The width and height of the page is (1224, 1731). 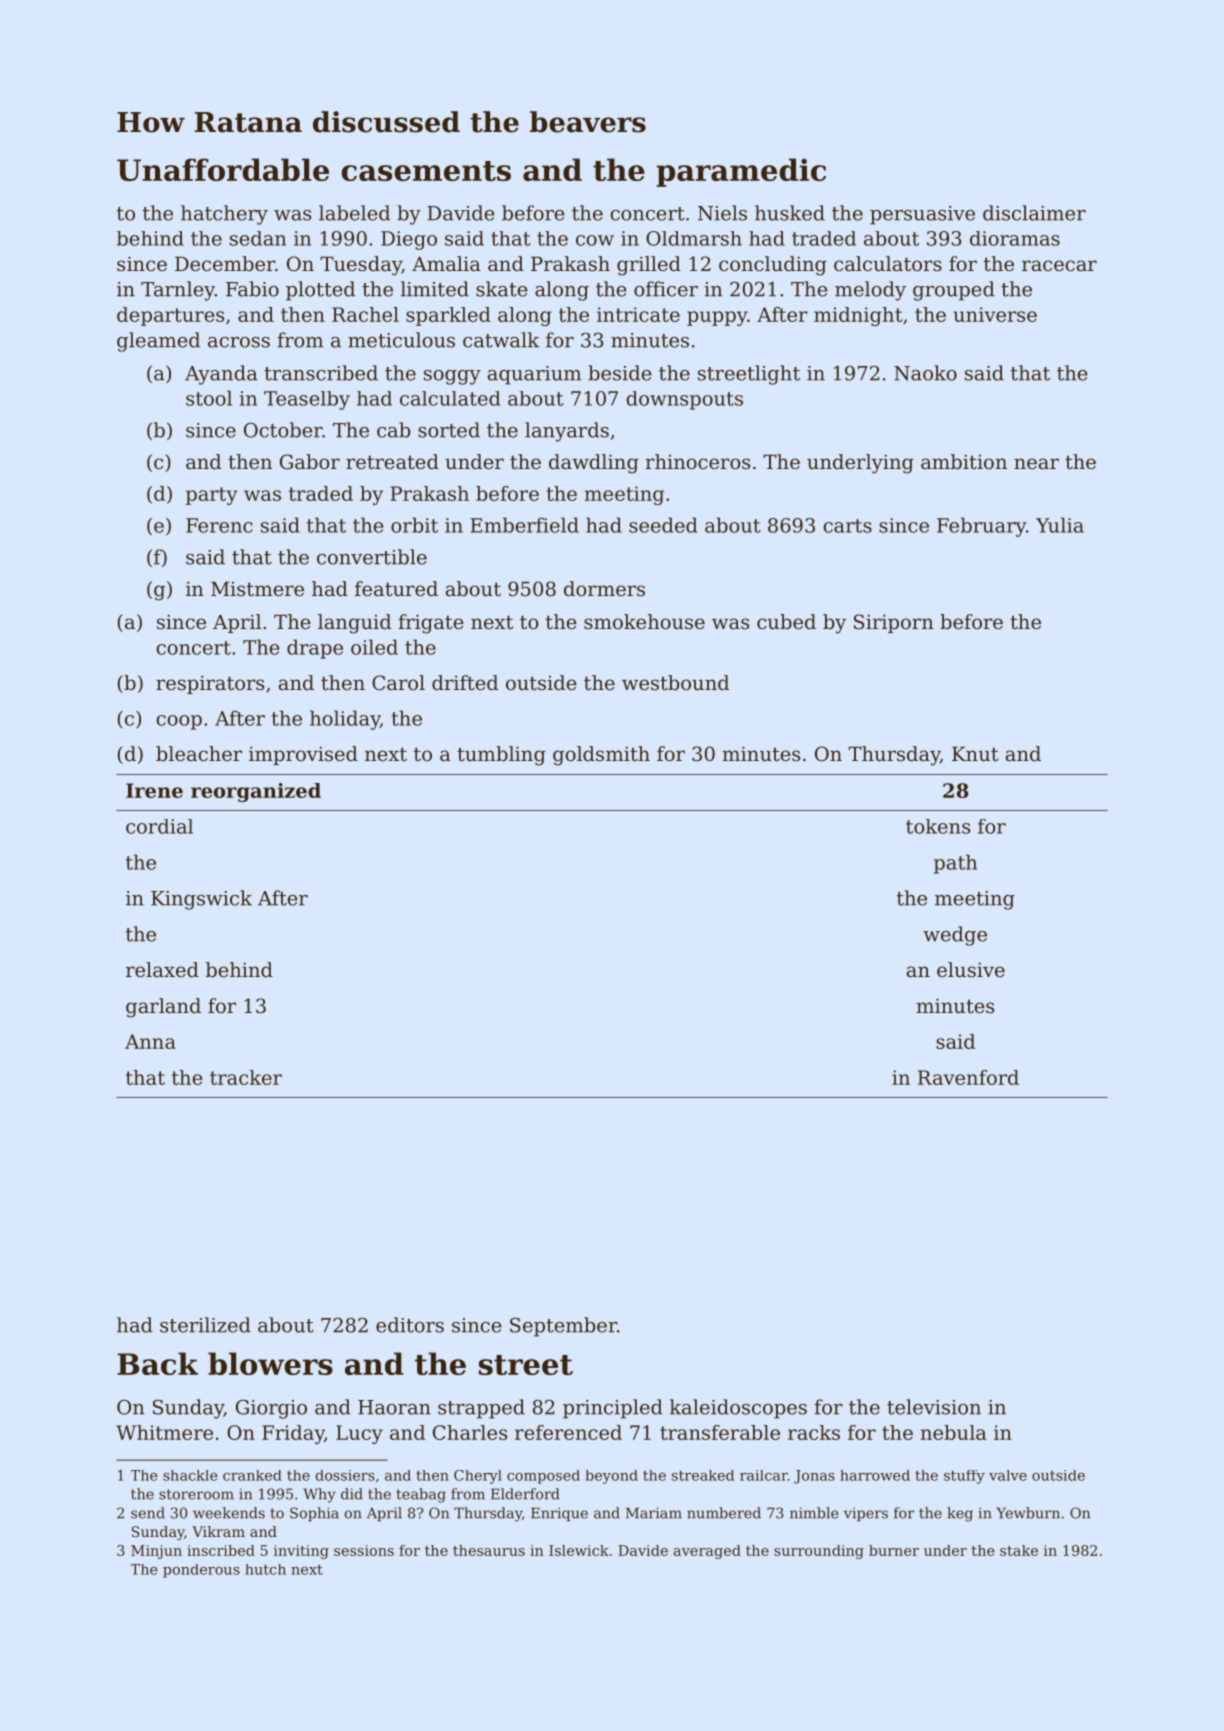 I want to click on disclaimer, so click(x=1034, y=213).
